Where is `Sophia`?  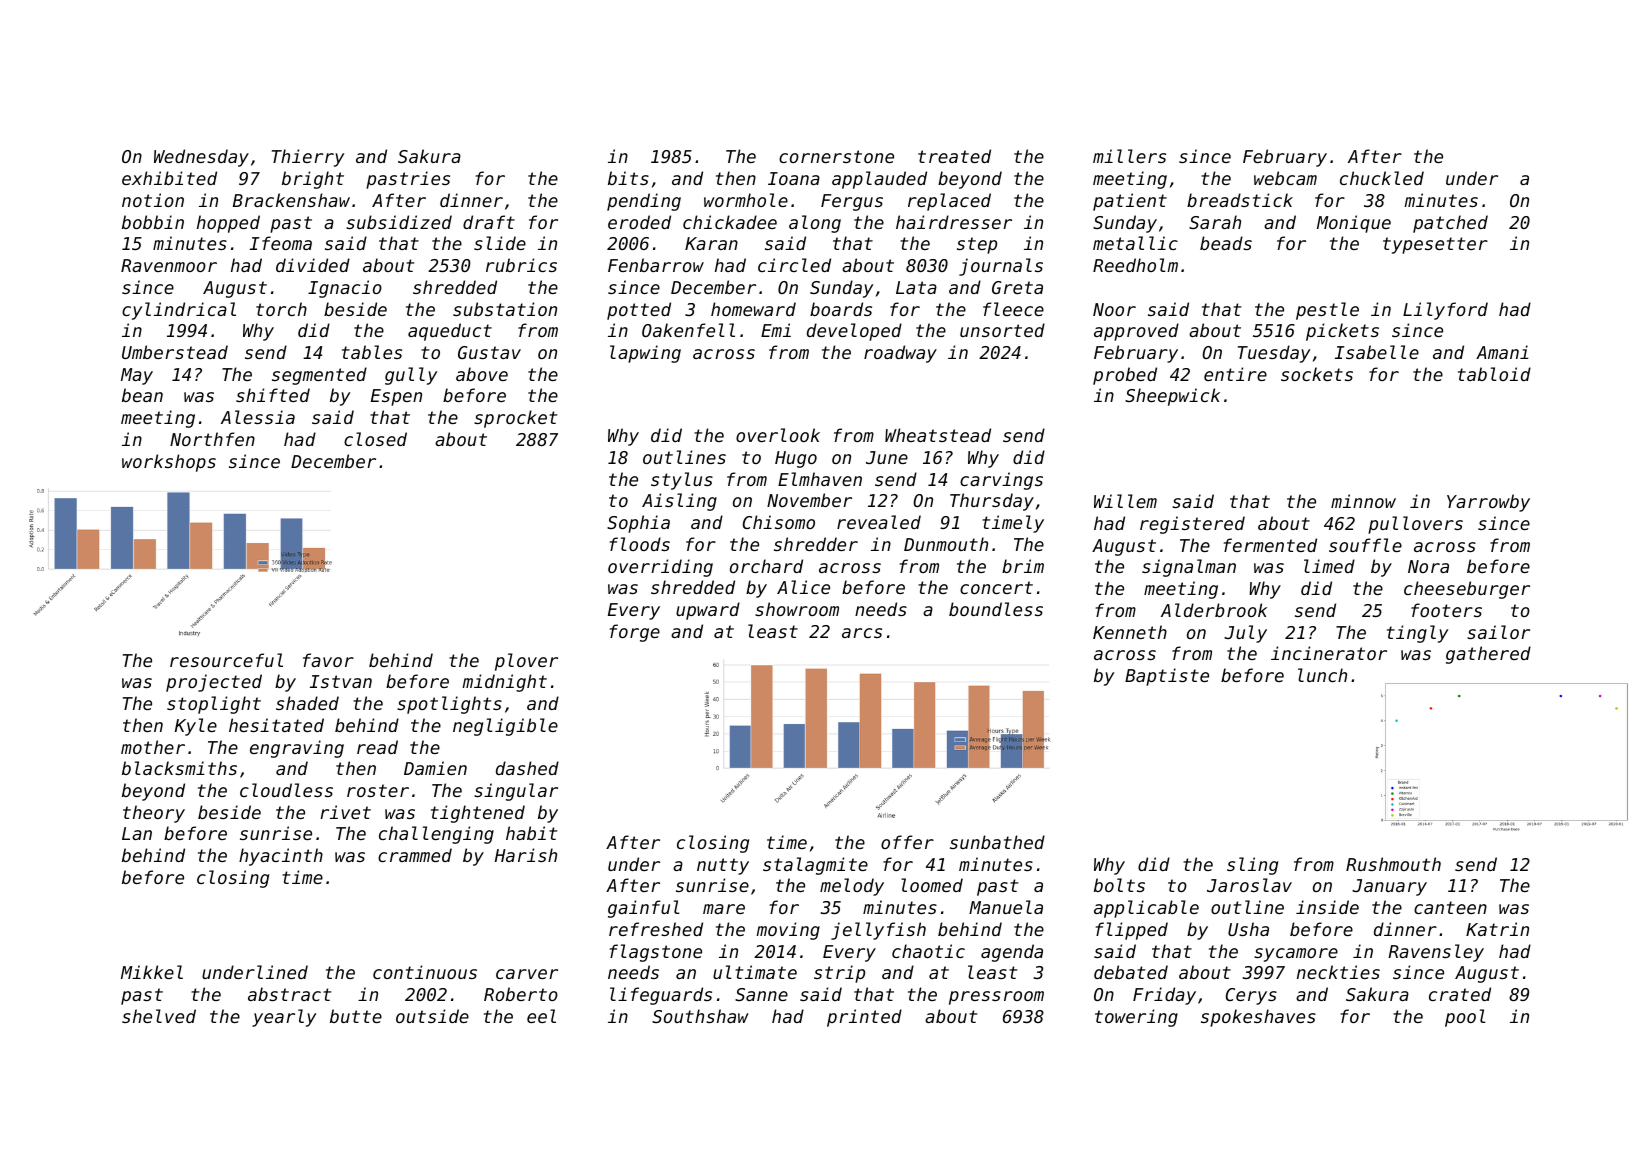 Sophia is located at coordinates (638, 524).
